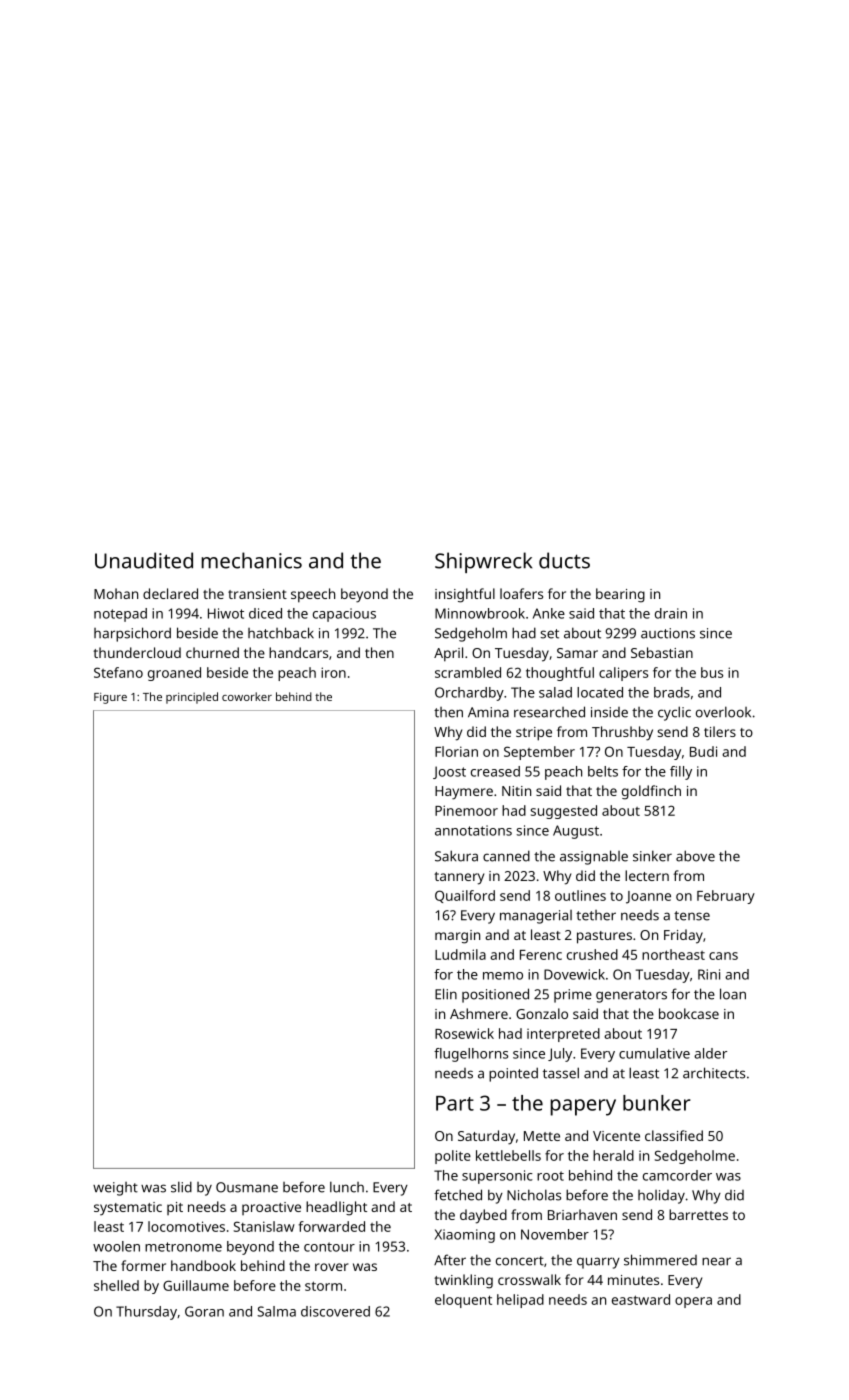 This screenshot has height=1400, width=849. What do you see at coordinates (521, 593) in the screenshot?
I see `loafers` at bounding box center [521, 593].
